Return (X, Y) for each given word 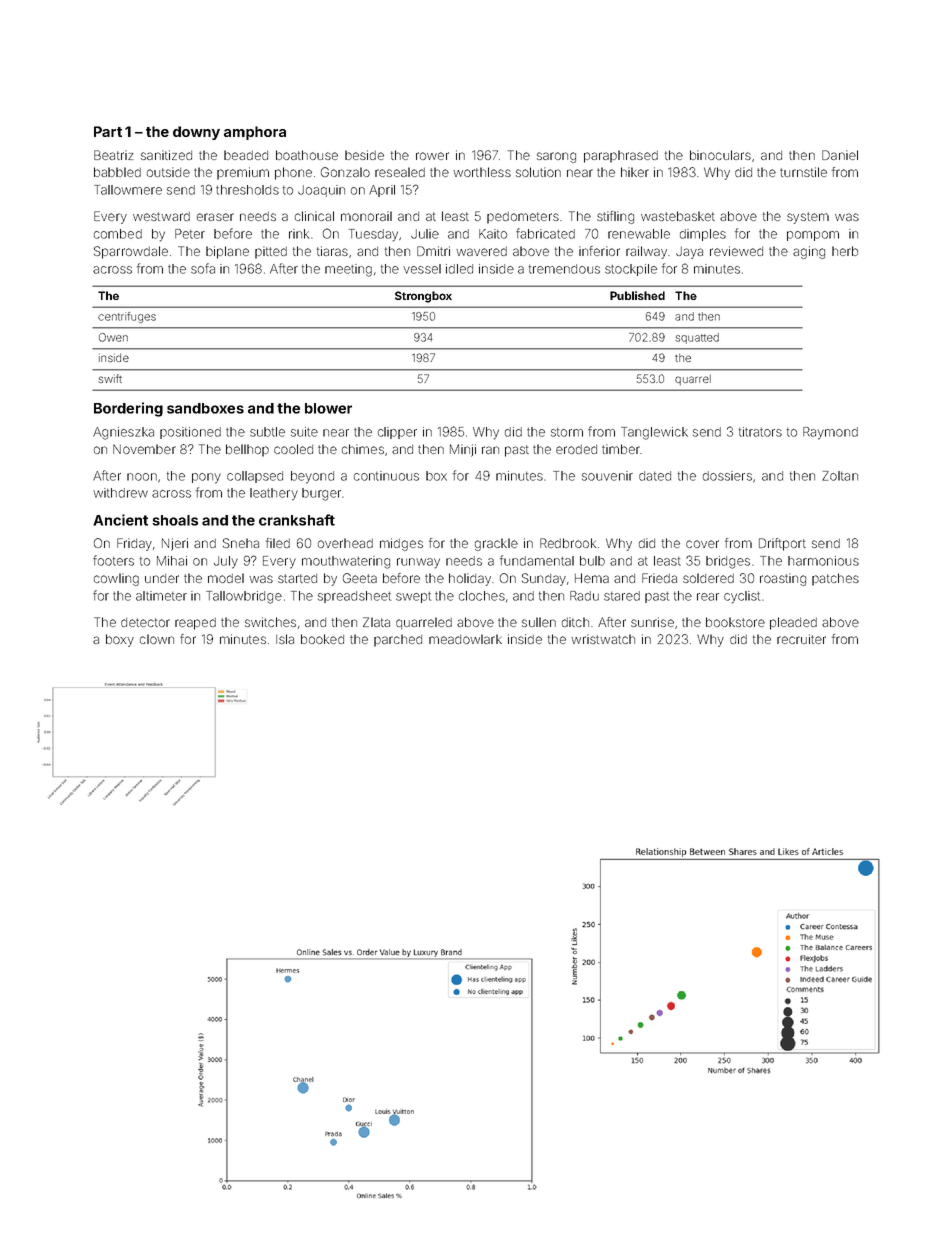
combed (118, 234)
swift (110, 378)
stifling (615, 217)
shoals (175, 520)
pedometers (523, 218)
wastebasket (678, 216)
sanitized (166, 155)
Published (637, 295)
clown (157, 639)
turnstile (803, 172)
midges (401, 544)
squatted (697, 338)
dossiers (727, 476)
